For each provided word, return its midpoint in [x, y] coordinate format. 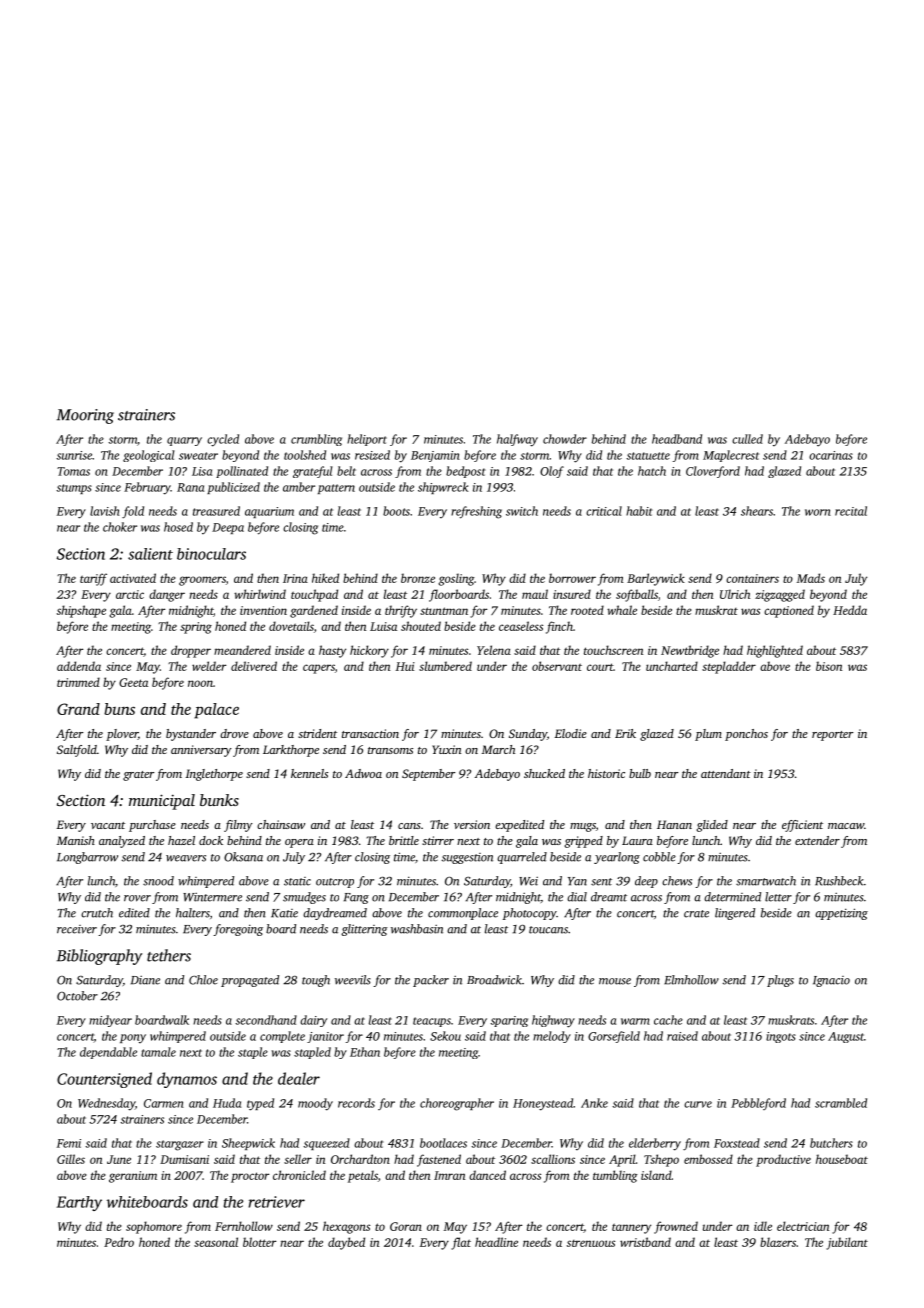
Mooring [85, 416]
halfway [517, 440]
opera [299, 843]
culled [747, 439]
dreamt [609, 897]
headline [496, 1242]
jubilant [847, 1243]
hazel [181, 840]
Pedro [119, 1242]
